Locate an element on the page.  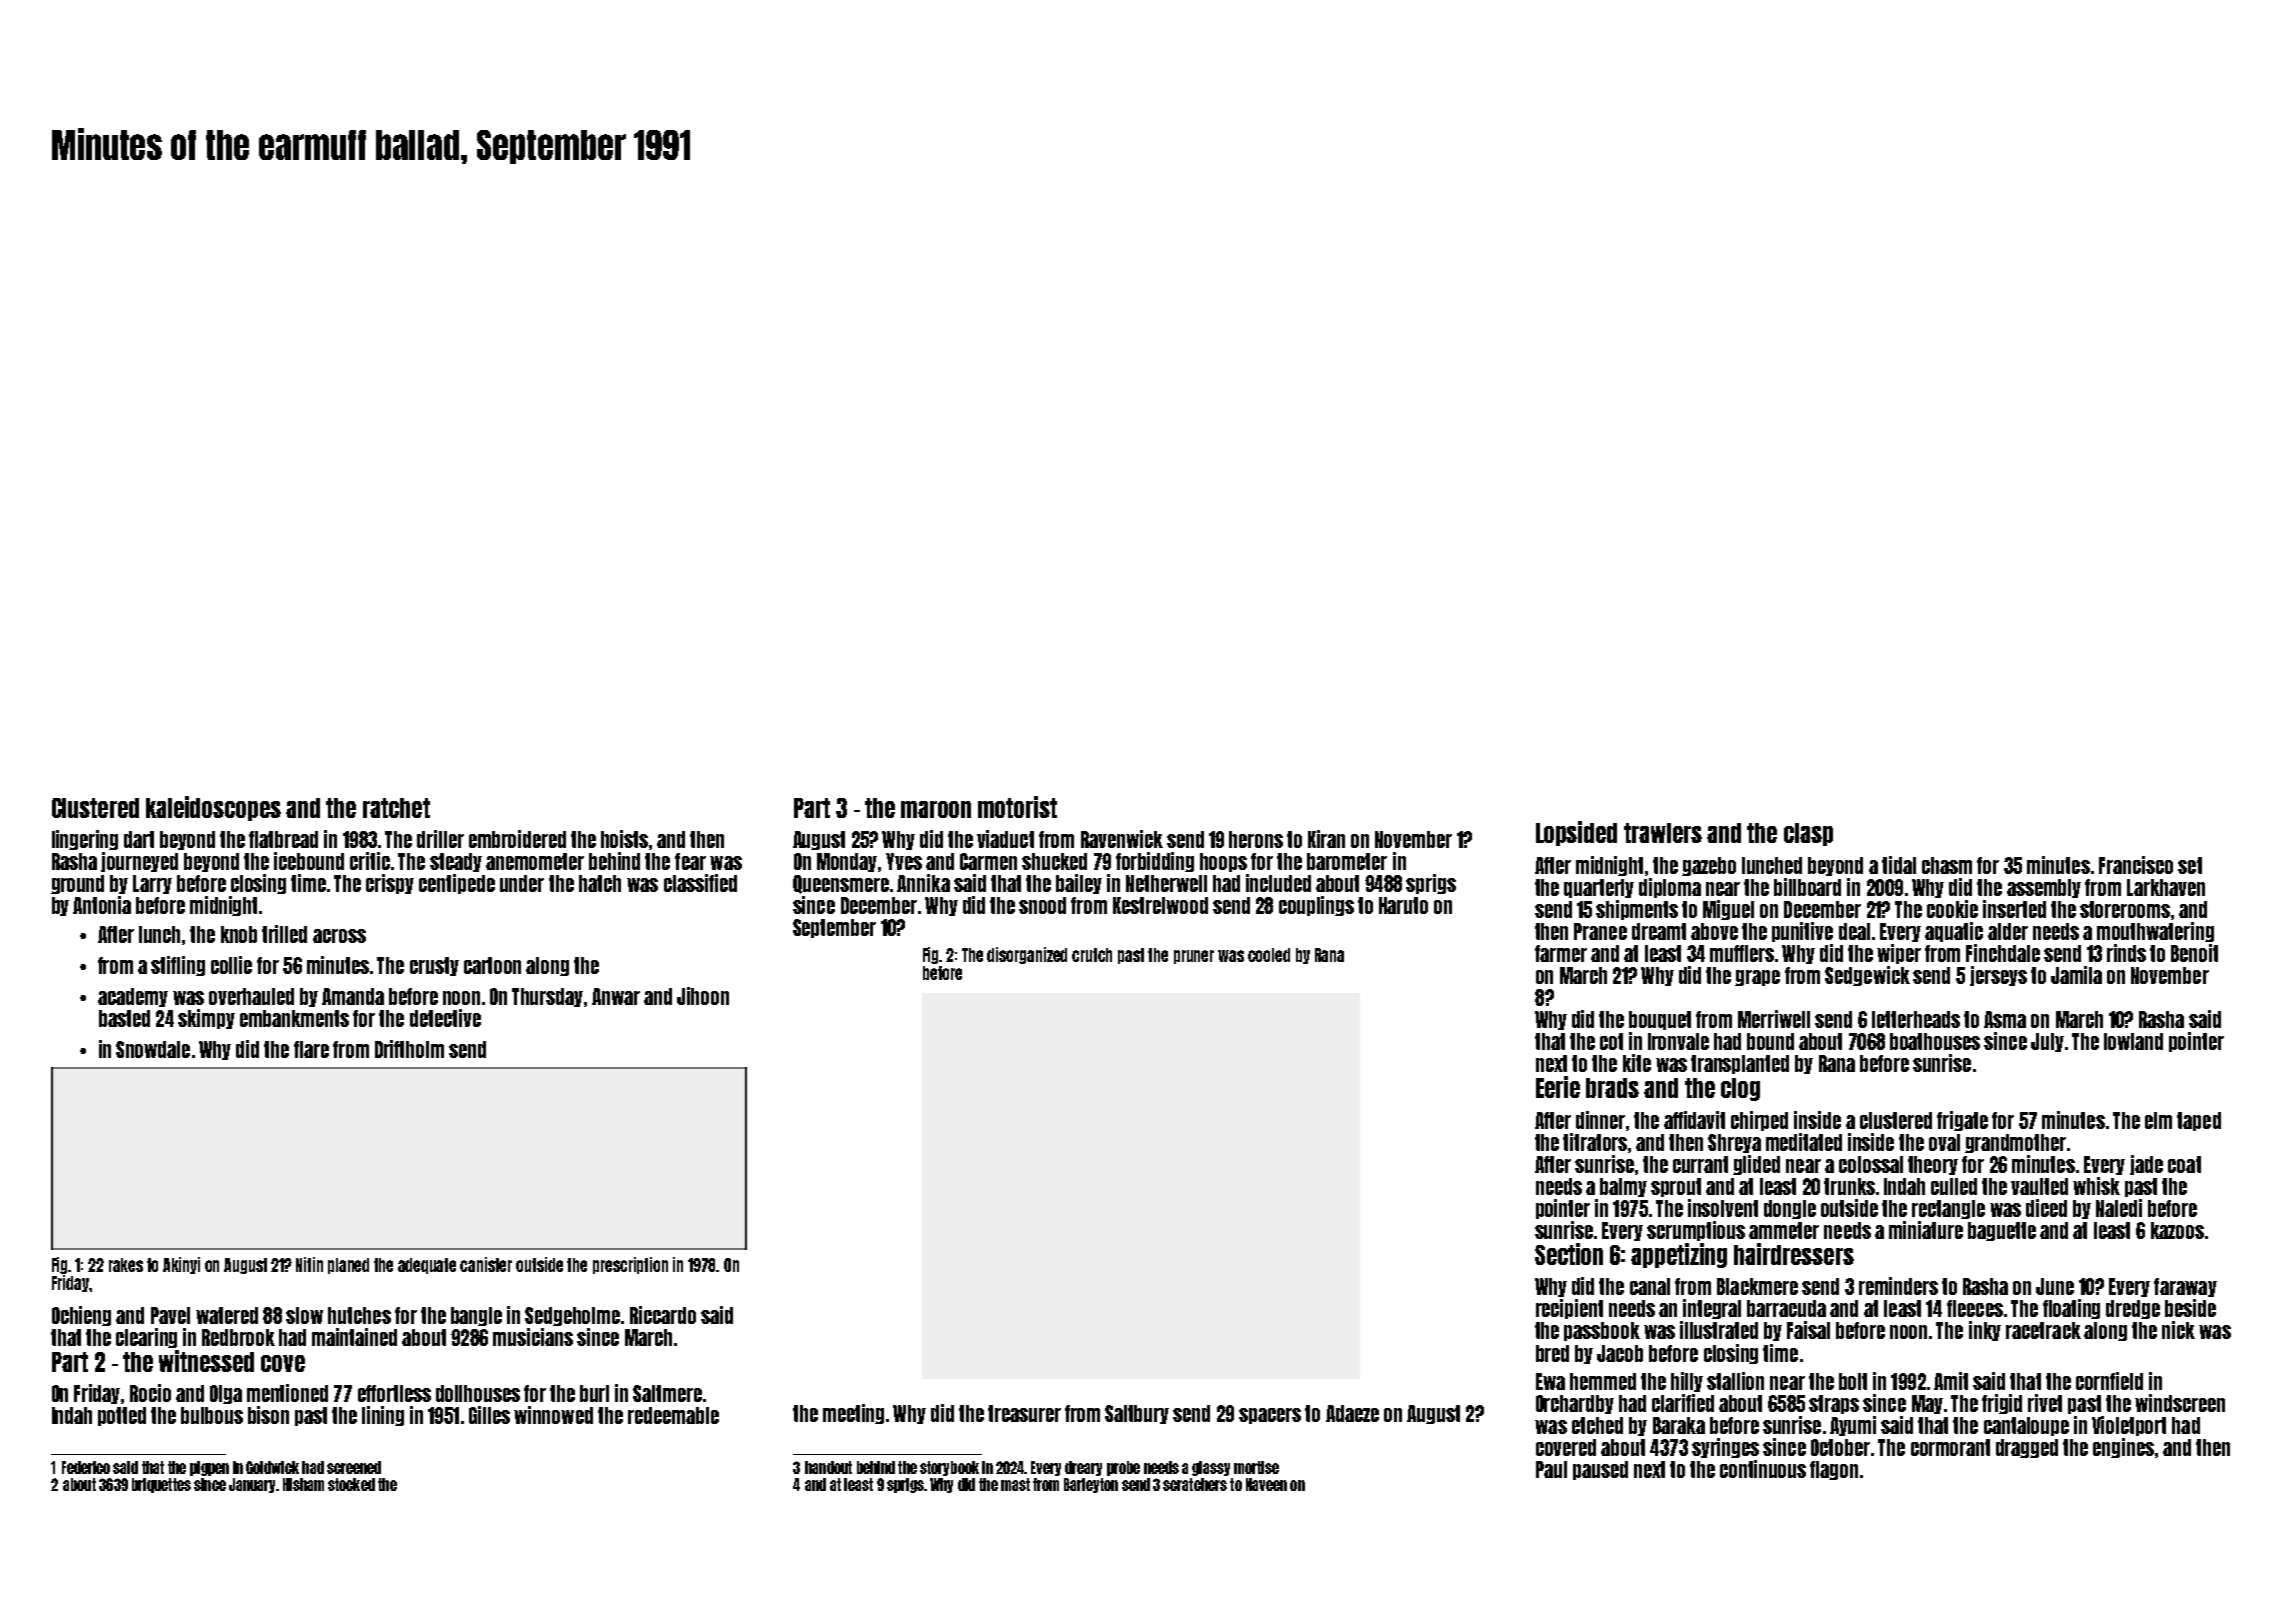
July is located at coordinates (2047, 1042).
